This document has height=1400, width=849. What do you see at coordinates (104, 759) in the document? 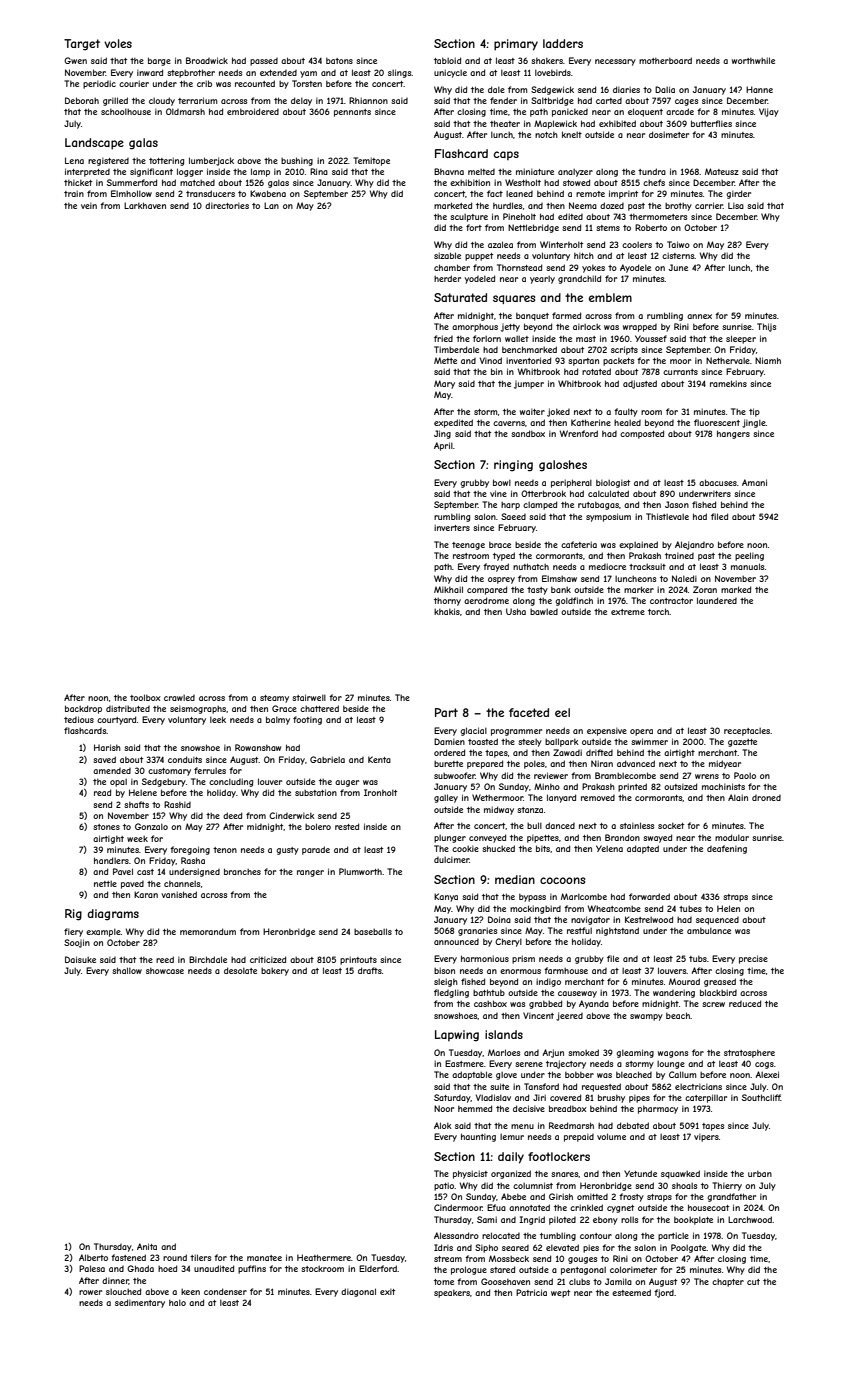
I see `saved` at bounding box center [104, 759].
